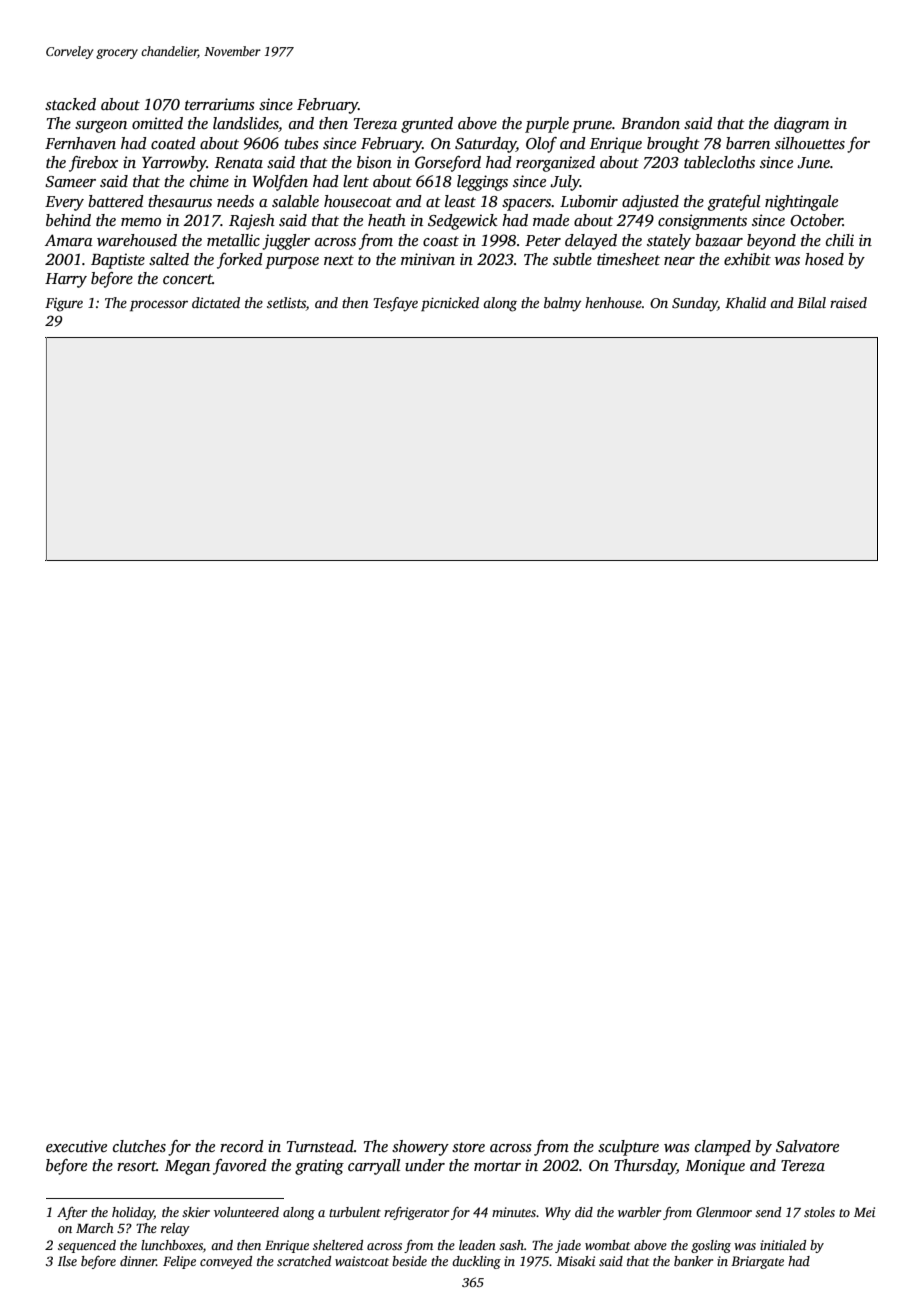  What do you see at coordinates (468, 1147) in the document?
I see `store` at bounding box center [468, 1147].
